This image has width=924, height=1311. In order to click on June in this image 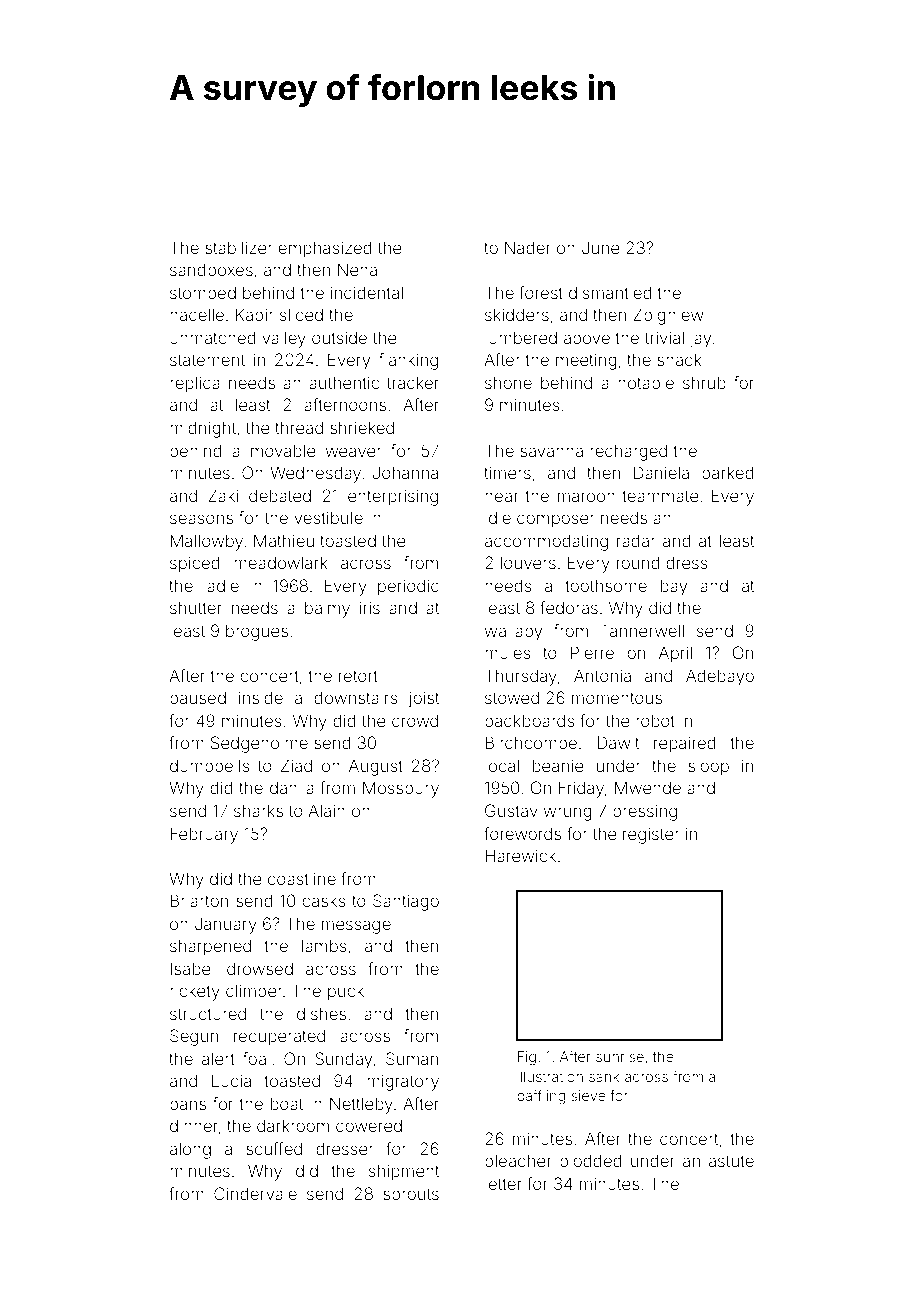, I will do `click(601, 247)`.
